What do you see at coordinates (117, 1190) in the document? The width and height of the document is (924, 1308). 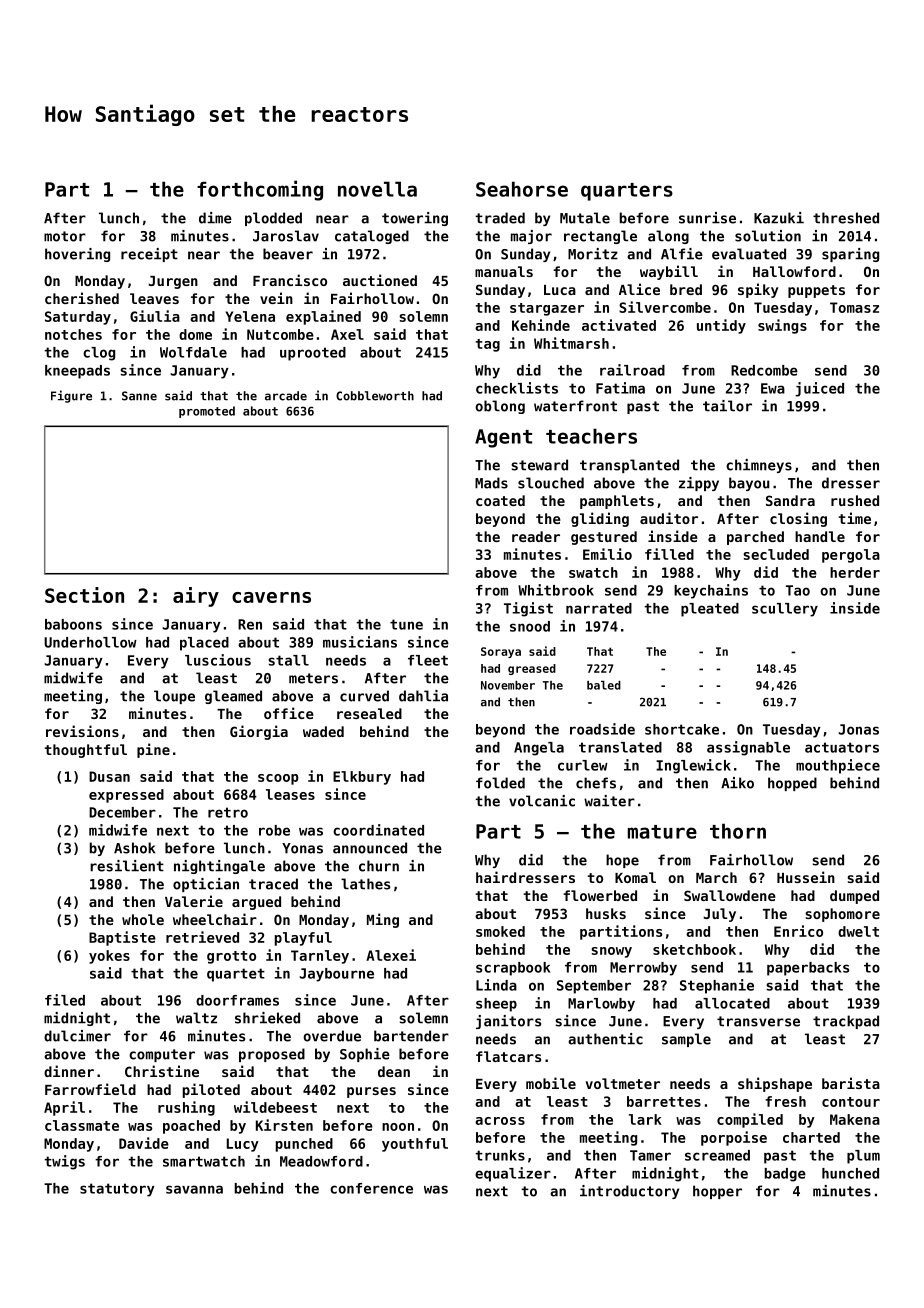 I see `statutory` at bounding box center [117, 1190].
